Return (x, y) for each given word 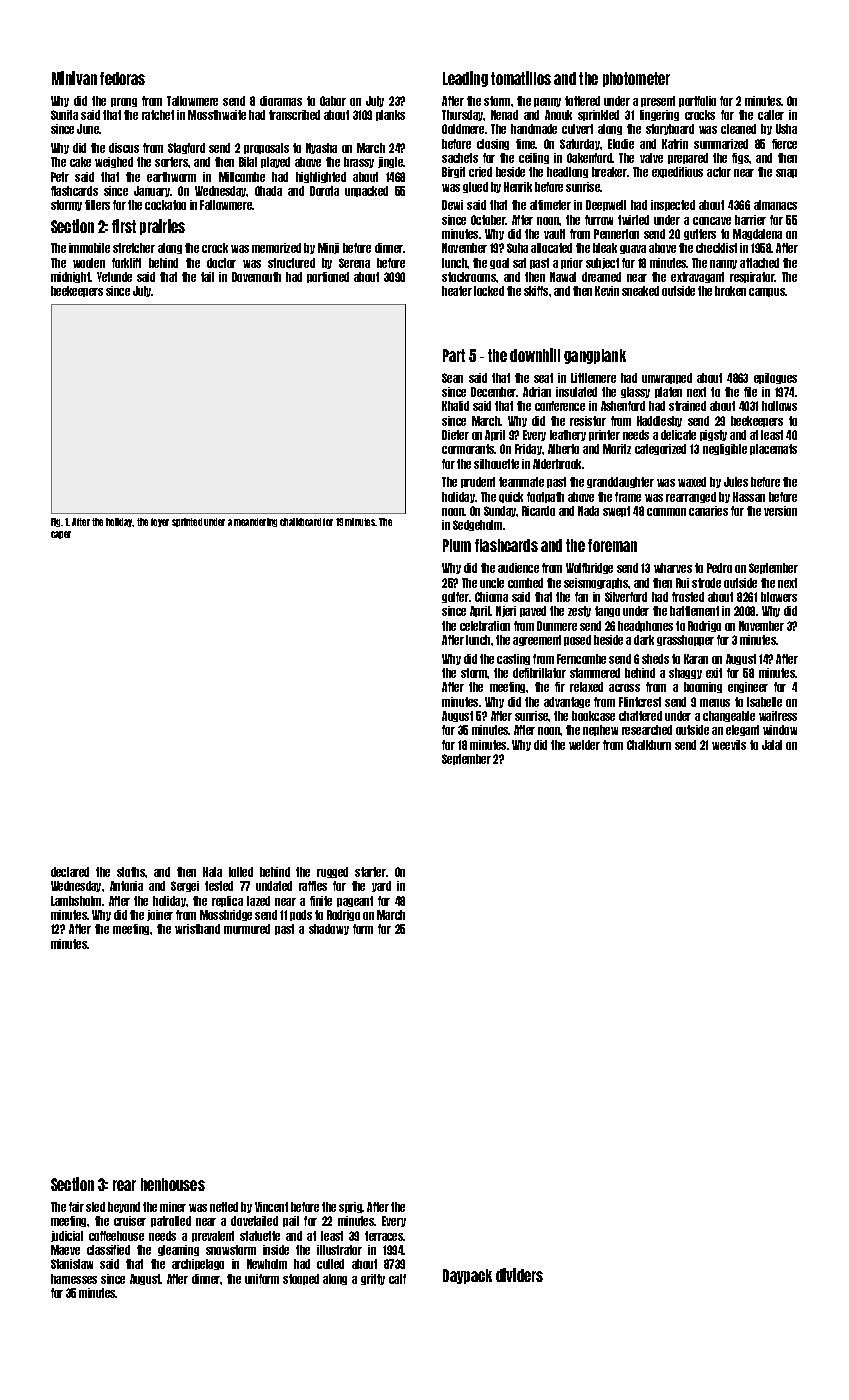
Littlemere (593, 378)
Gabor (333, 101)
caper (61, 535)
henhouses (173, 1184)
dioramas (281, 101)
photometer (636, 79)
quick (511, 497)
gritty (373, 1279)
